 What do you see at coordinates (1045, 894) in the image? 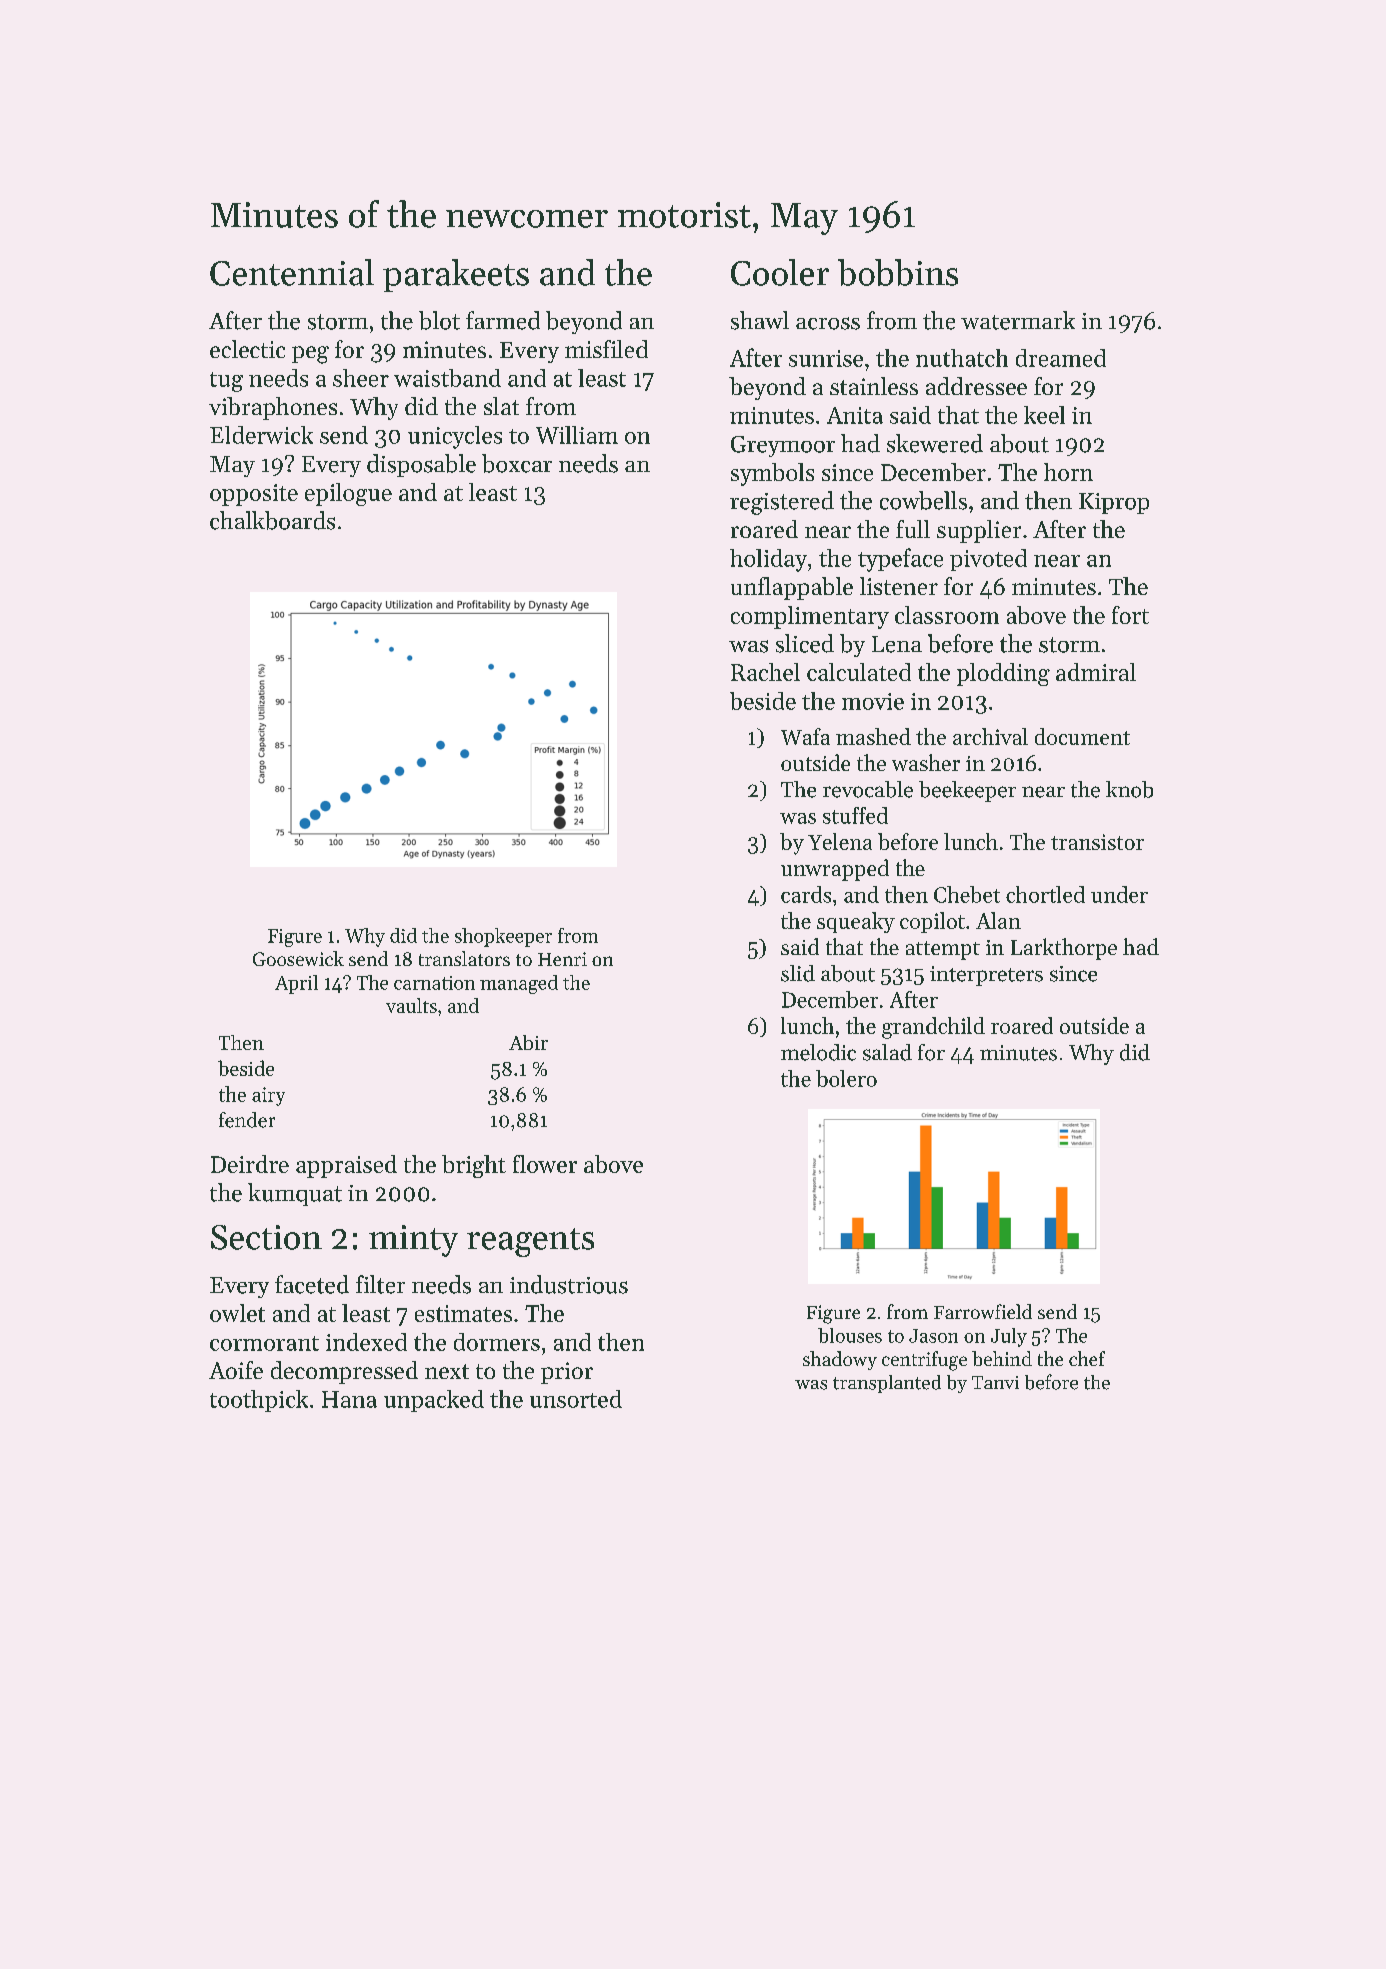
I see `chortled` at bounding box center [1045, 894].
